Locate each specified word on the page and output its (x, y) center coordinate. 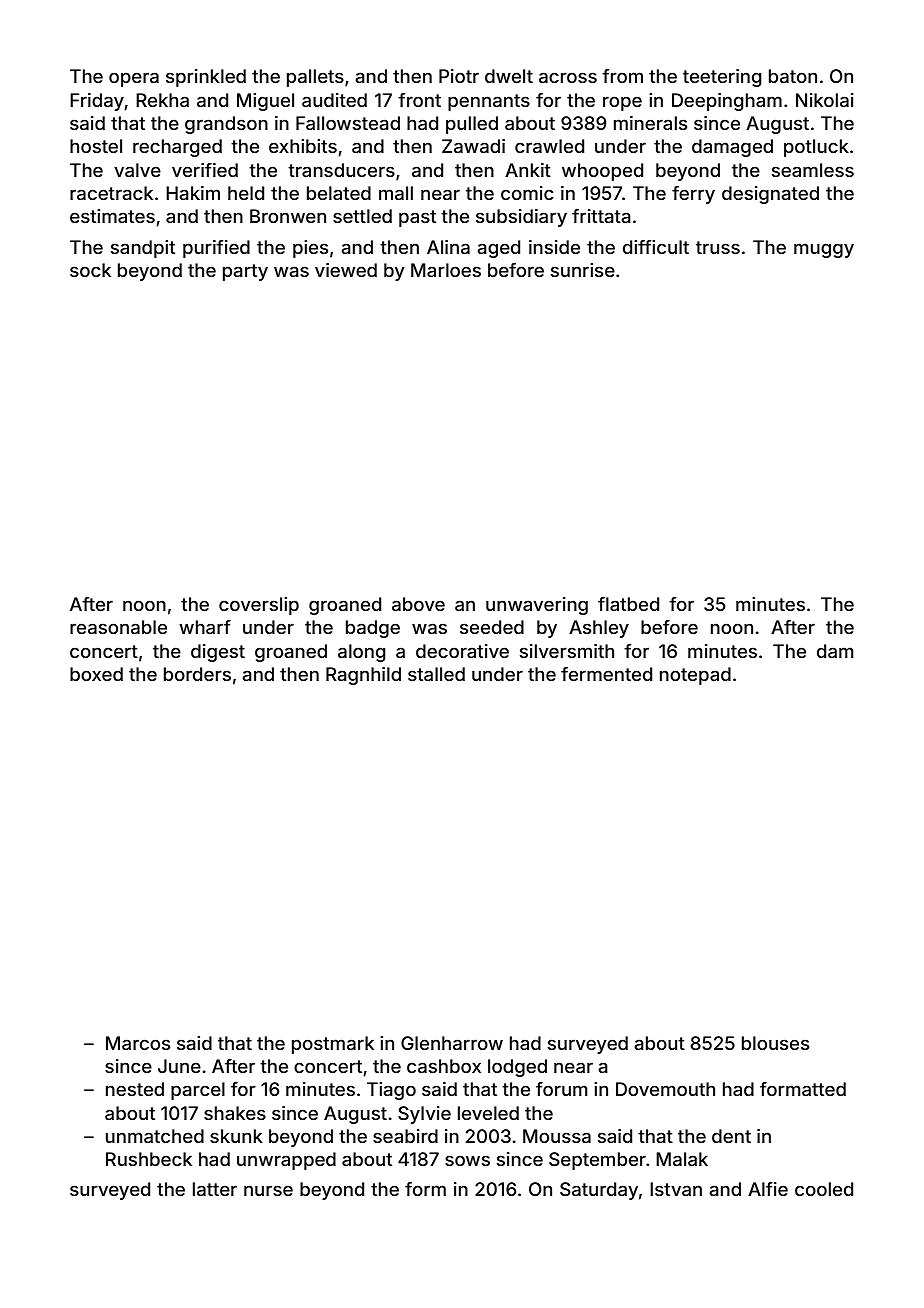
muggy (824, 250)
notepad (695, 676)
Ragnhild (363, 676)
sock (90, 270)
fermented (606, 674)
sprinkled (206, 78)
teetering (722, 78)
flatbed (628, 604)
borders (197, 674)
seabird (405, 1136)
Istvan (676, 1189)
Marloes (446, 270)
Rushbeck (149, 1159)
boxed (96, 674)
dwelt (509, 76)
